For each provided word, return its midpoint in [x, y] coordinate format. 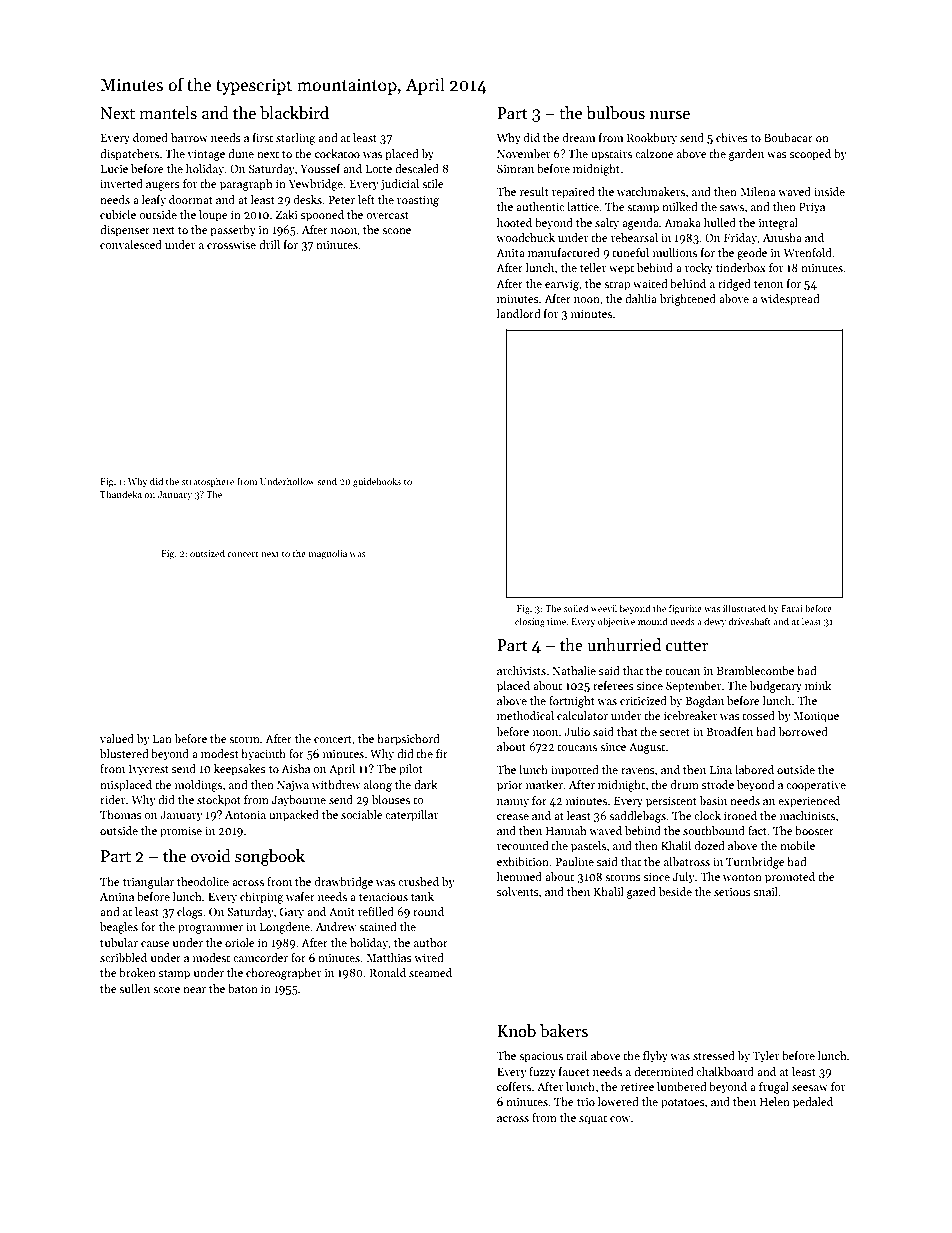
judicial [400, 185]
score [166, 990]
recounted [523, 845]
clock [707, 815]
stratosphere [208, 482]
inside [829, 191]
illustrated [744, 608]
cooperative [816, 786]
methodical [525, 715]
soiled [576, 608]
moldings [198, 786]
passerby [233, 231]
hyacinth [263, 755]
